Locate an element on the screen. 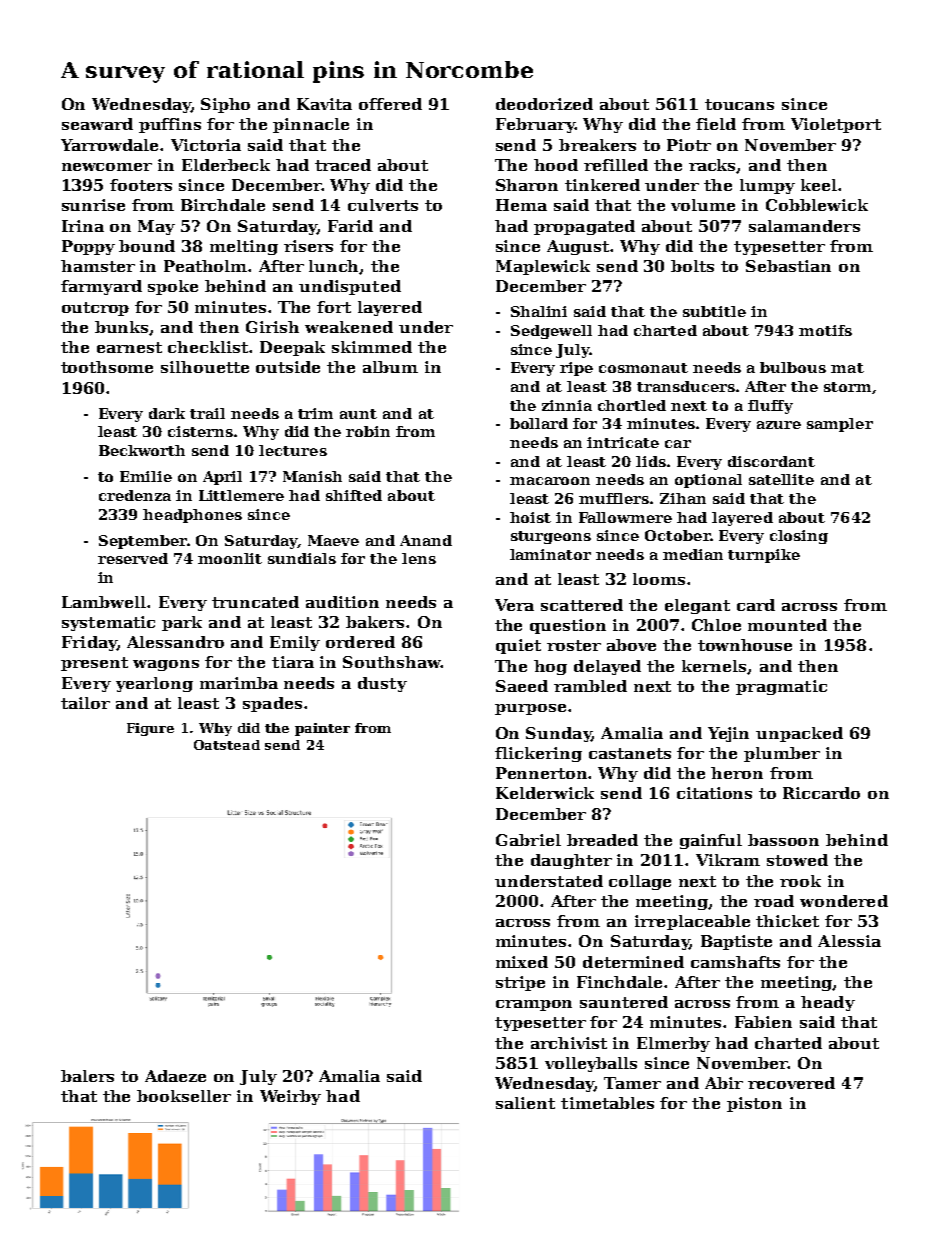 This screenshot has width=952, height=1233. bookseller is located at coordinates (184, 1096).
